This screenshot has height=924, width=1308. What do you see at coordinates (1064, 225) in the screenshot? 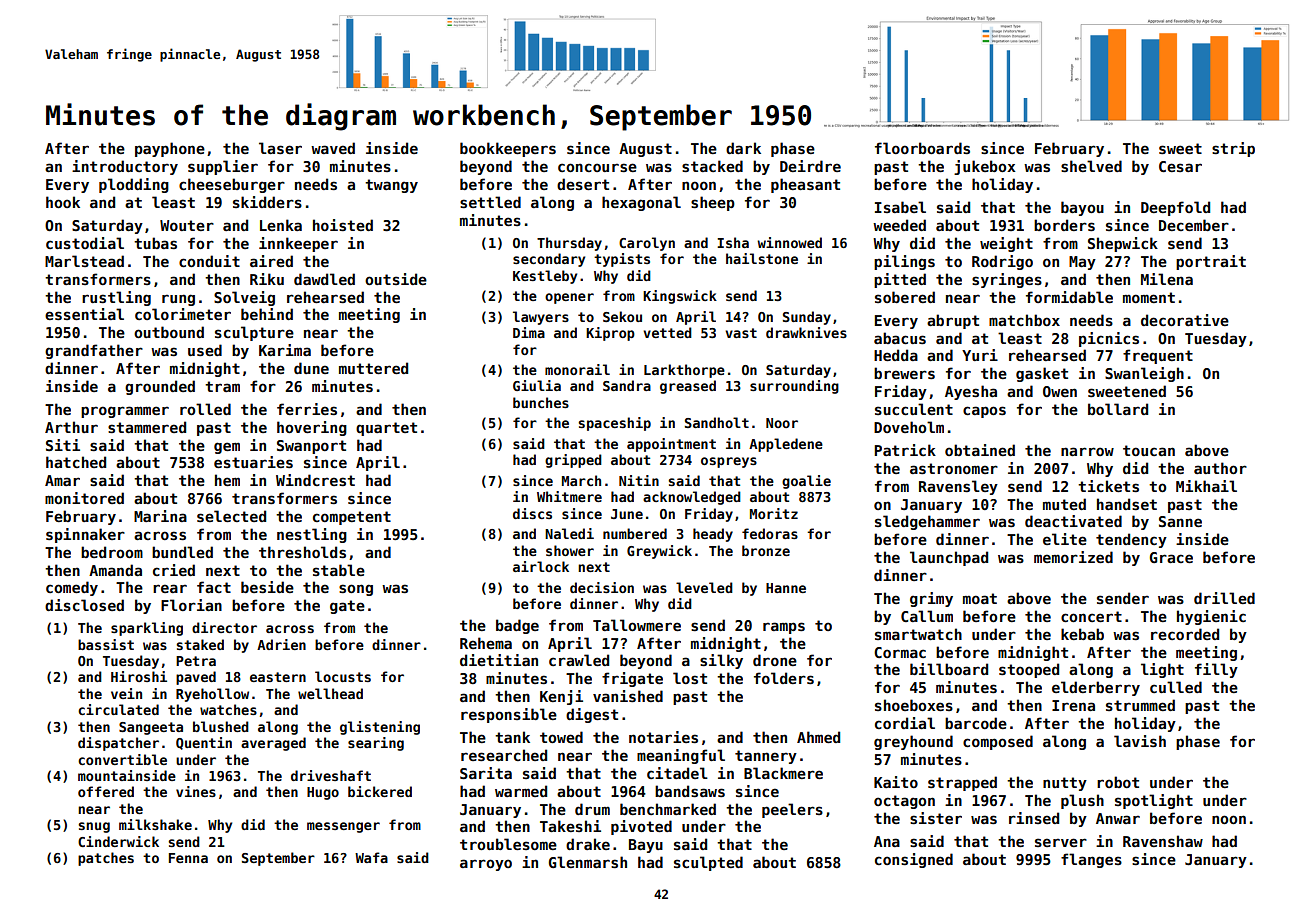
I see `borders` at bounding box center [1064, 225].
